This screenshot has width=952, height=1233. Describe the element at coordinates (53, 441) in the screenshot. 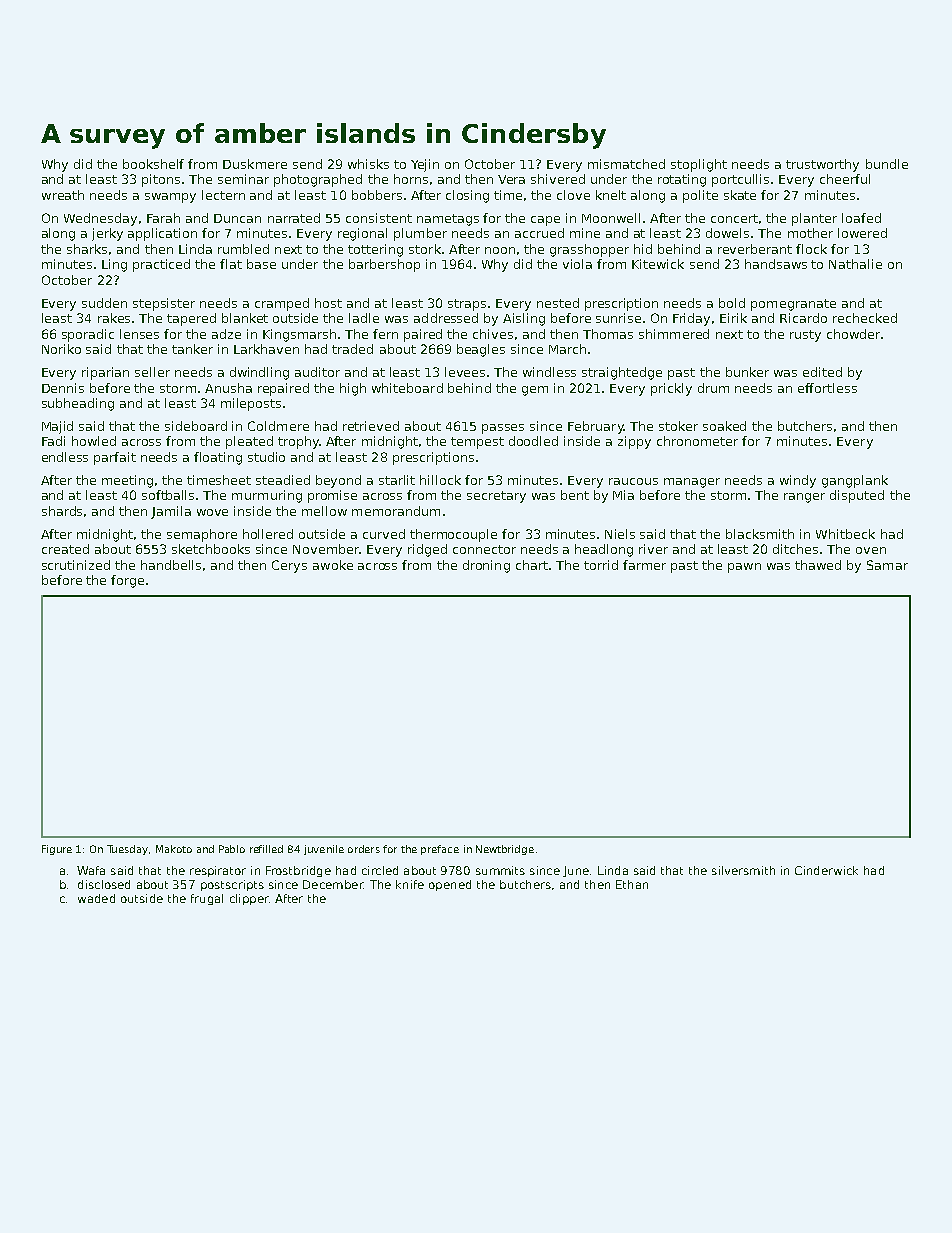

I see `Fadi` at that location.
